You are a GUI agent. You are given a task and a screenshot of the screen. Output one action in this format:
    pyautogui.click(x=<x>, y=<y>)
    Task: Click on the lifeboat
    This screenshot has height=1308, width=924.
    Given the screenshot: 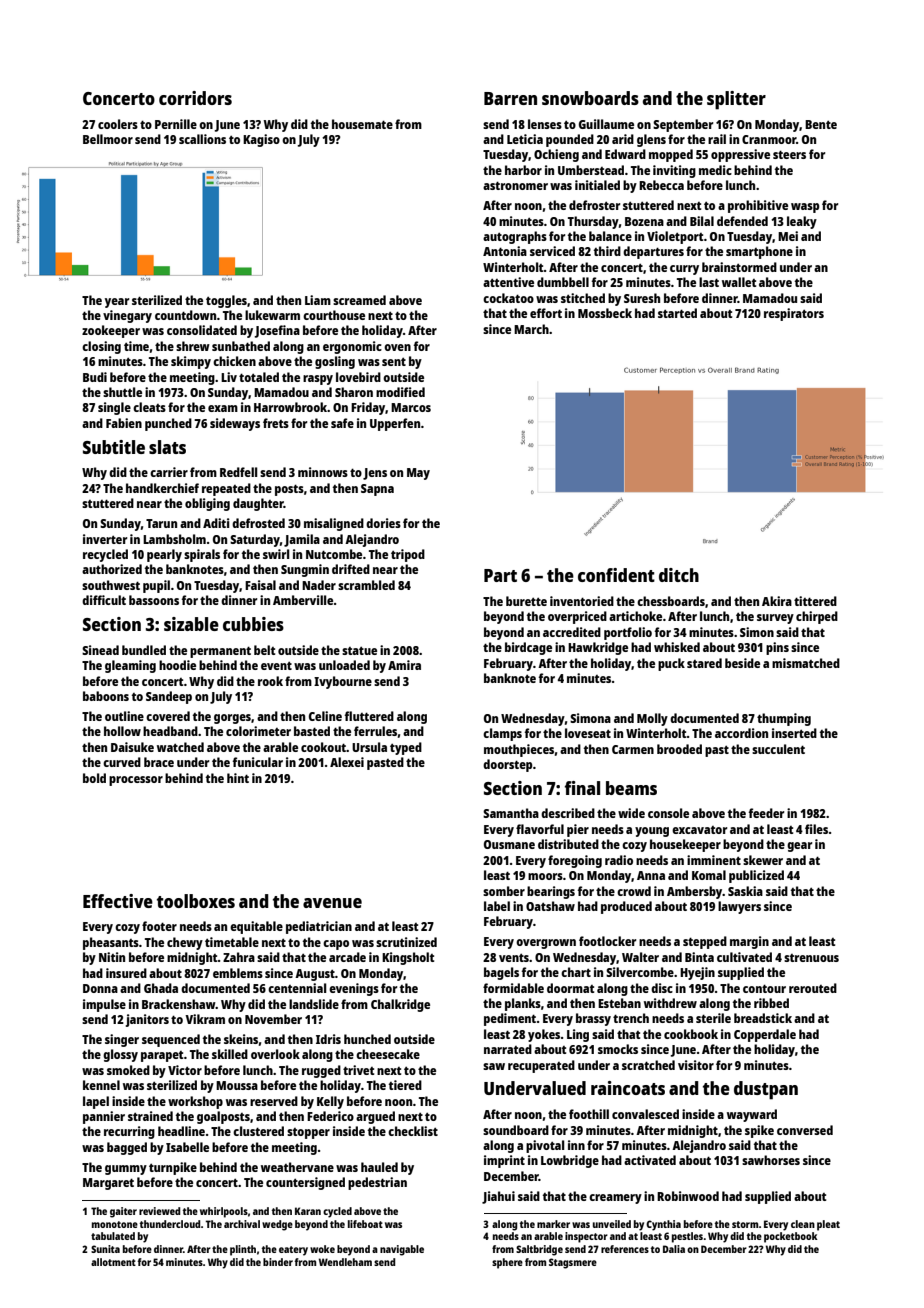 What is the action you would take?
    pyautogui.click(x=365, y=1224)
